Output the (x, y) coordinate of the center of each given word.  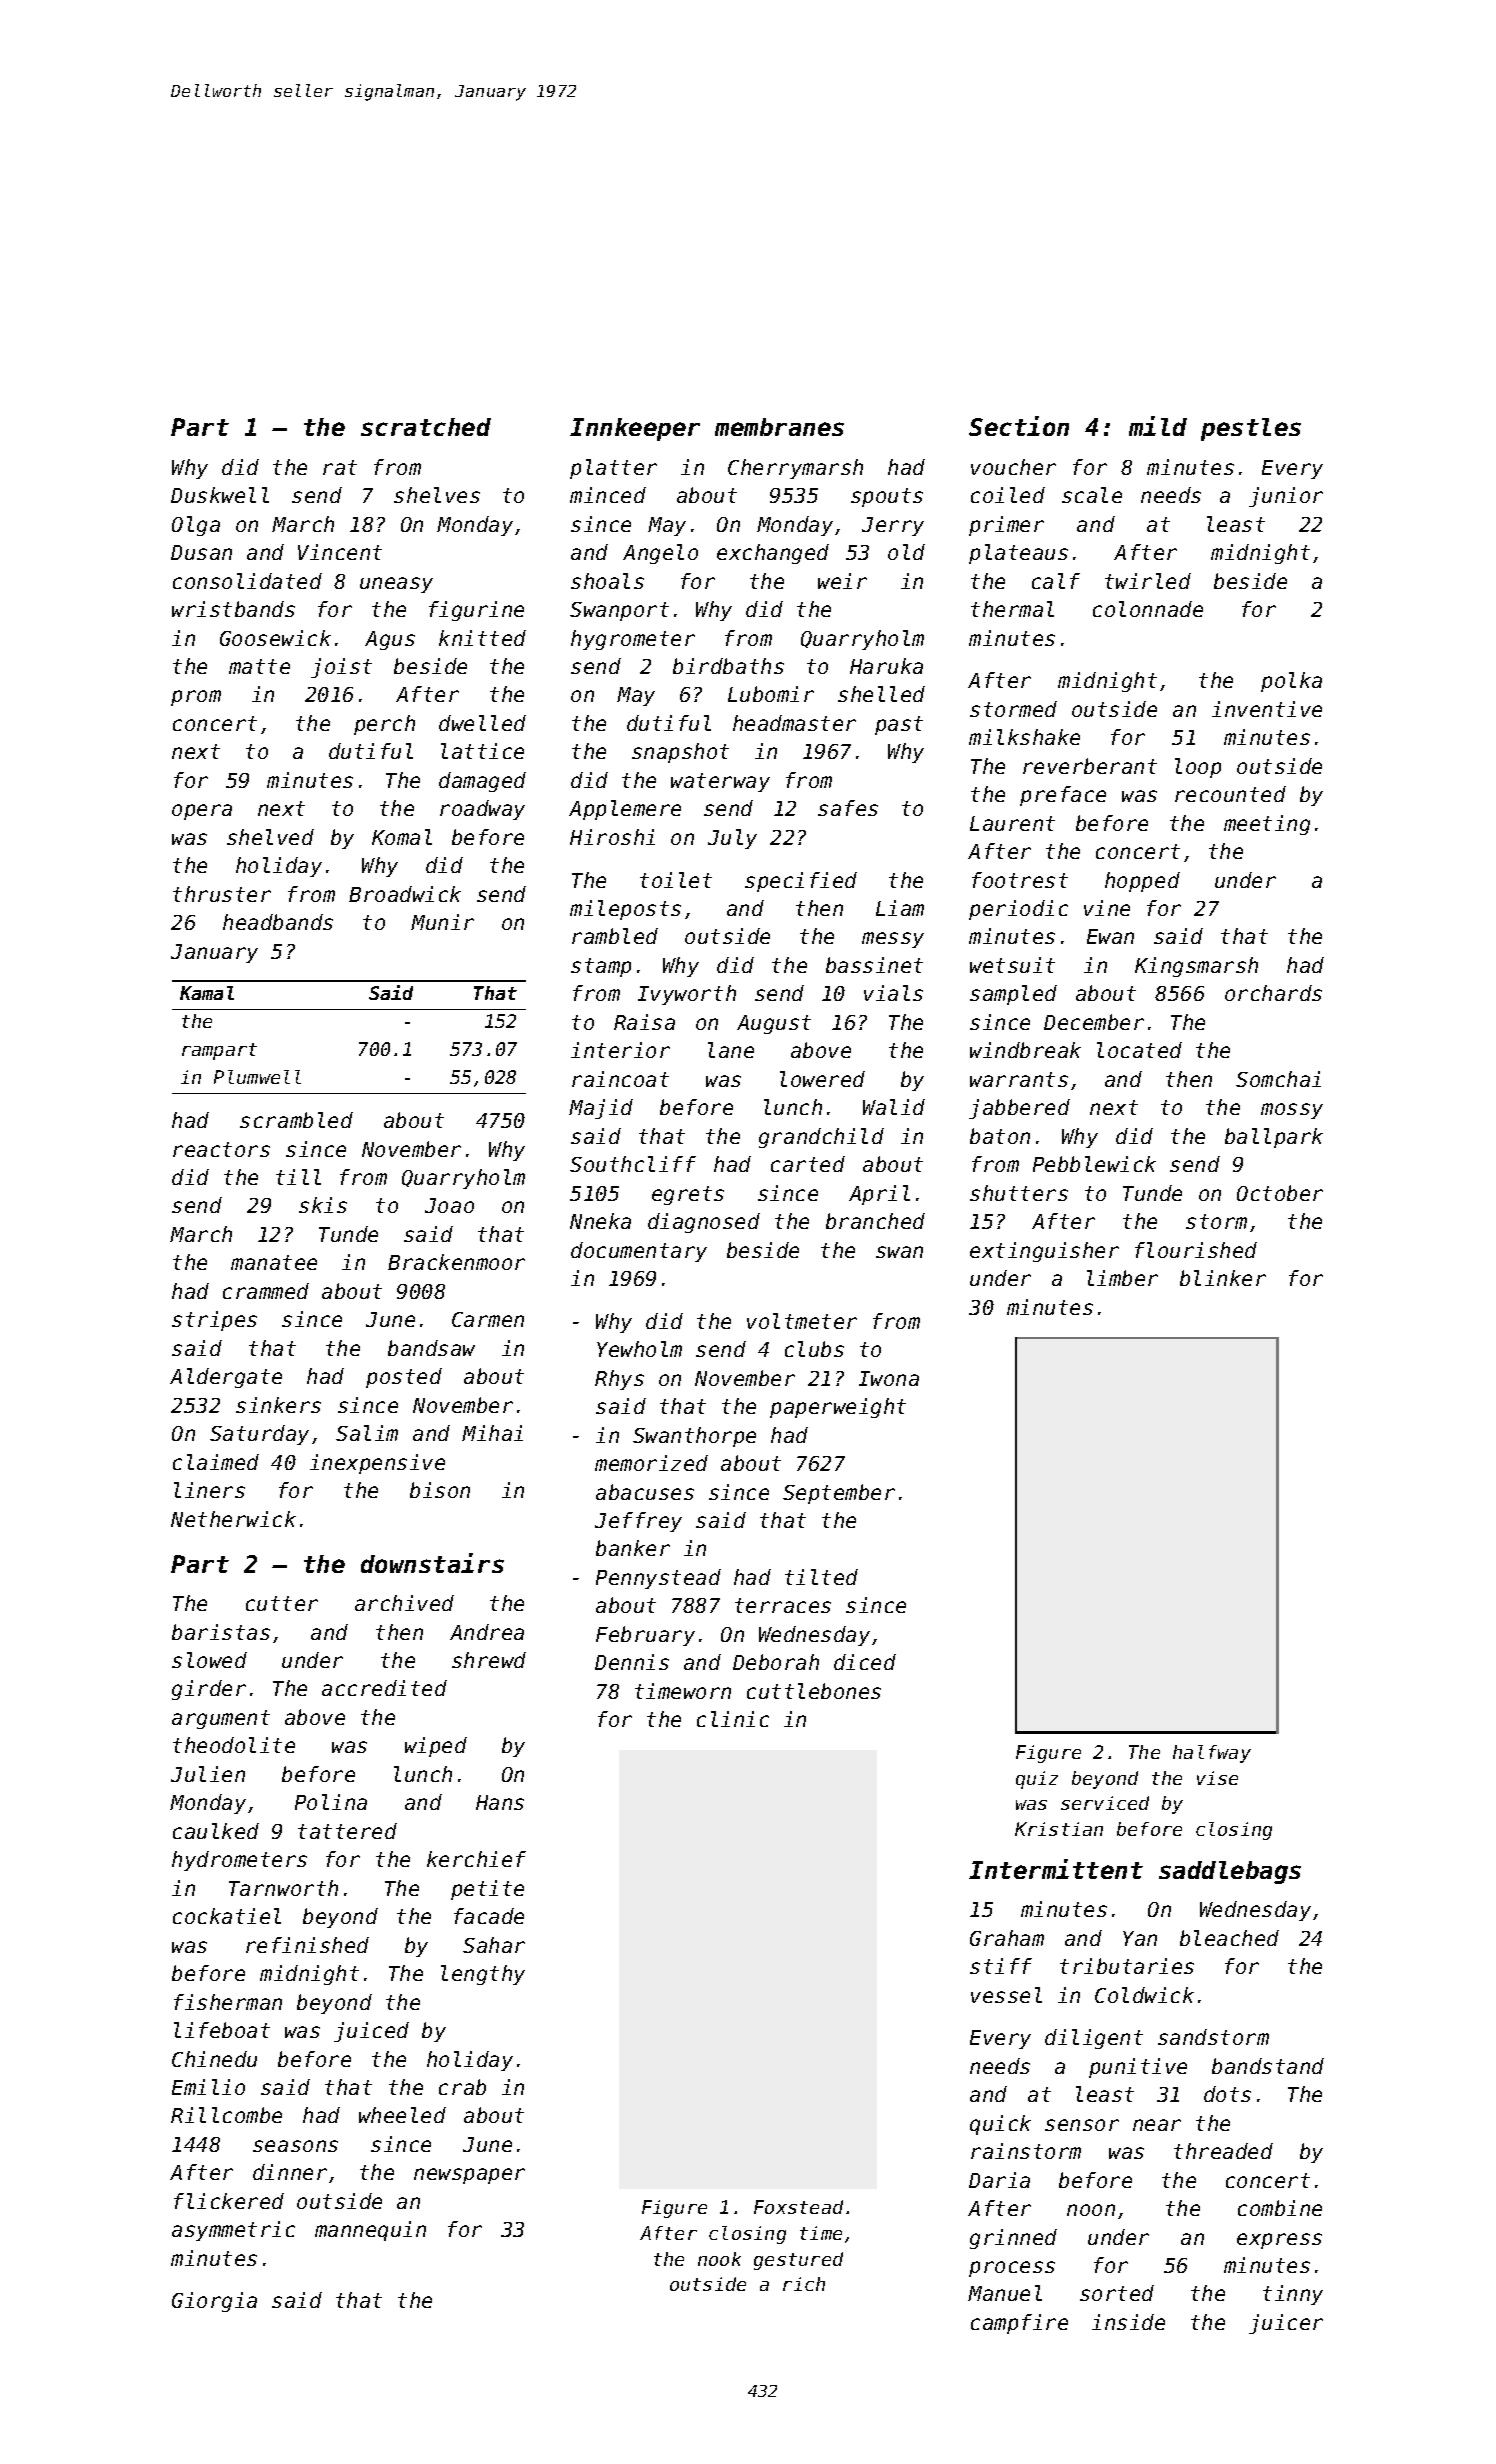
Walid (894, 1107)
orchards (1273, 993)
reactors (221, 1149)
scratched (426, 427)
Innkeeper (635, 429)
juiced (371, 2032)
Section (1019, 426)
